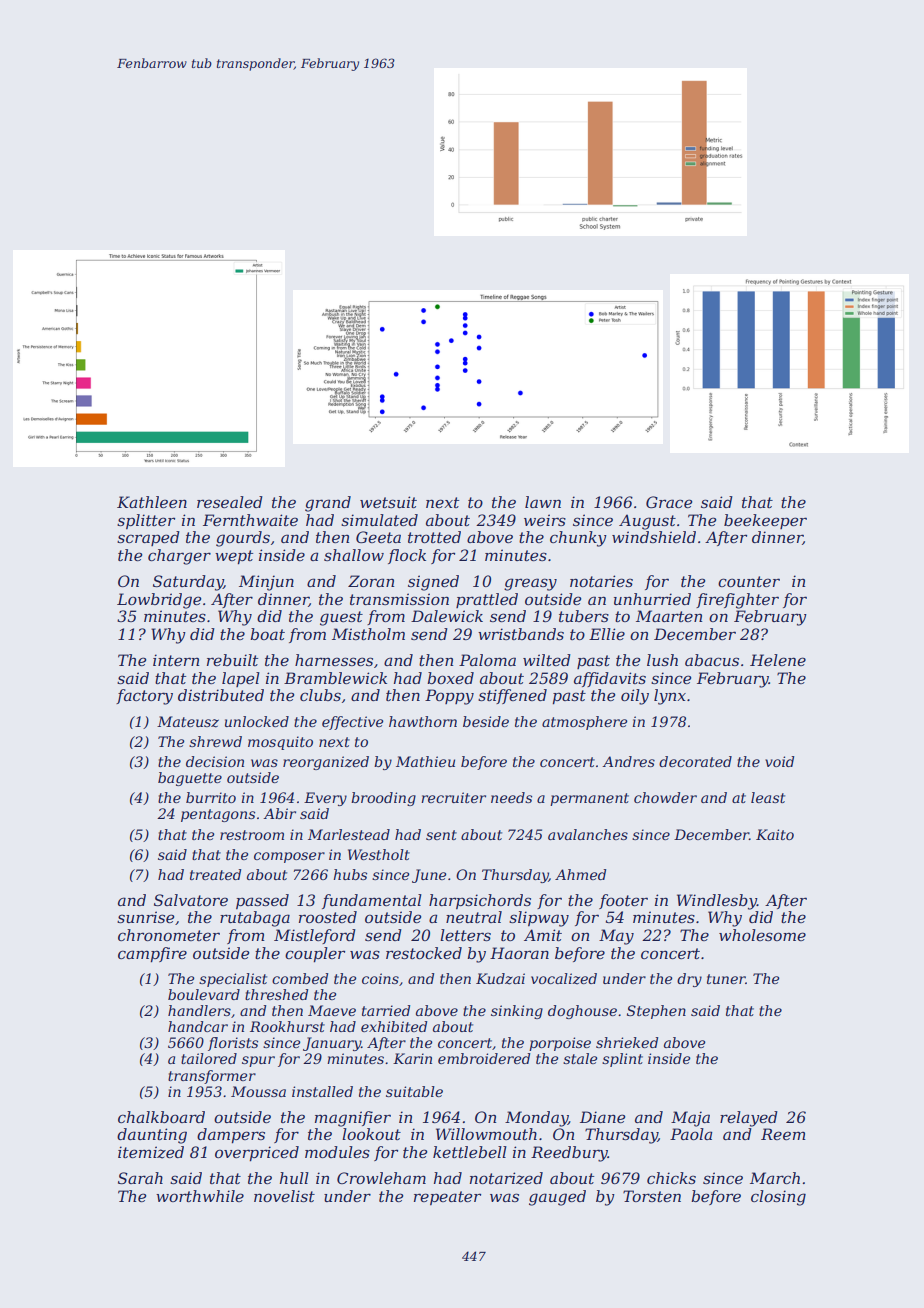 Image resolution: width=924 pixels, height=1308 pixels. I want to click on fundamental, so click(372, 901).
